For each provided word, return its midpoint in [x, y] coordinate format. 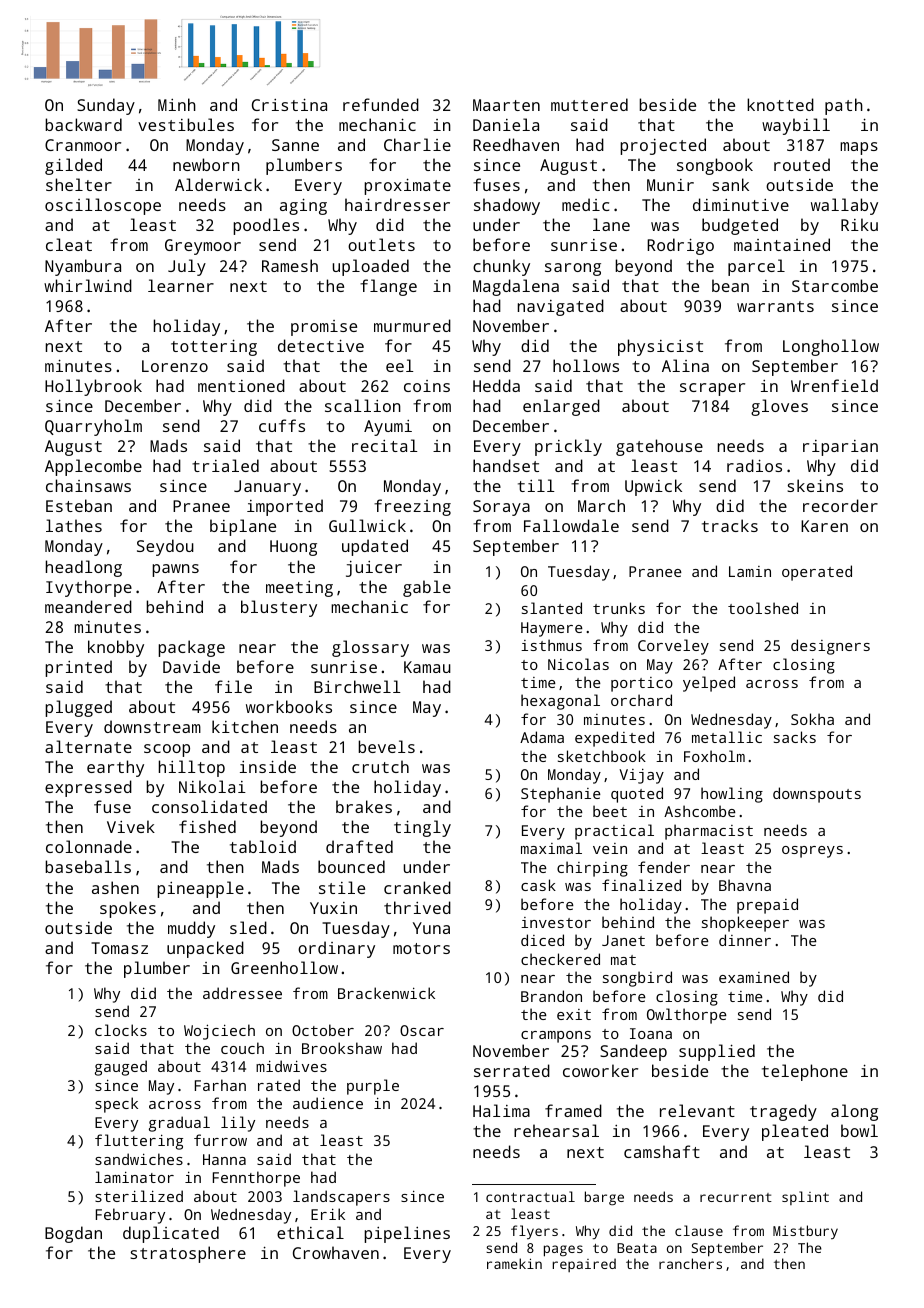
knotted [780, 104]
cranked [417, 887]
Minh [177, 104]
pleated [795, 1132]
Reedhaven [516, 144]
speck [116, 1105]
